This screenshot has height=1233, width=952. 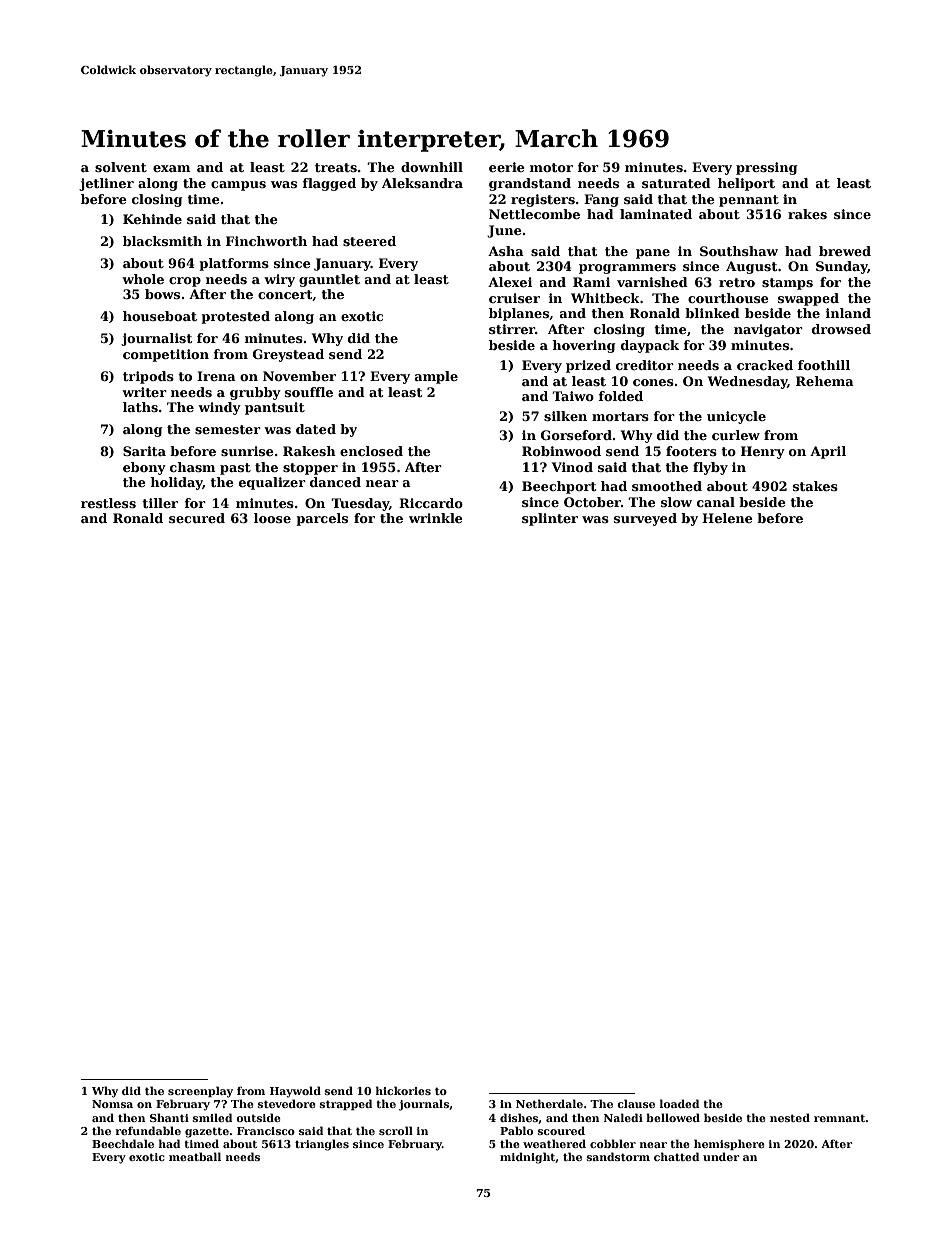 What do you see at coordinates (534, 214) in the screenshot?
I see `Nettlecombe` at bounding box center [534, 214].
